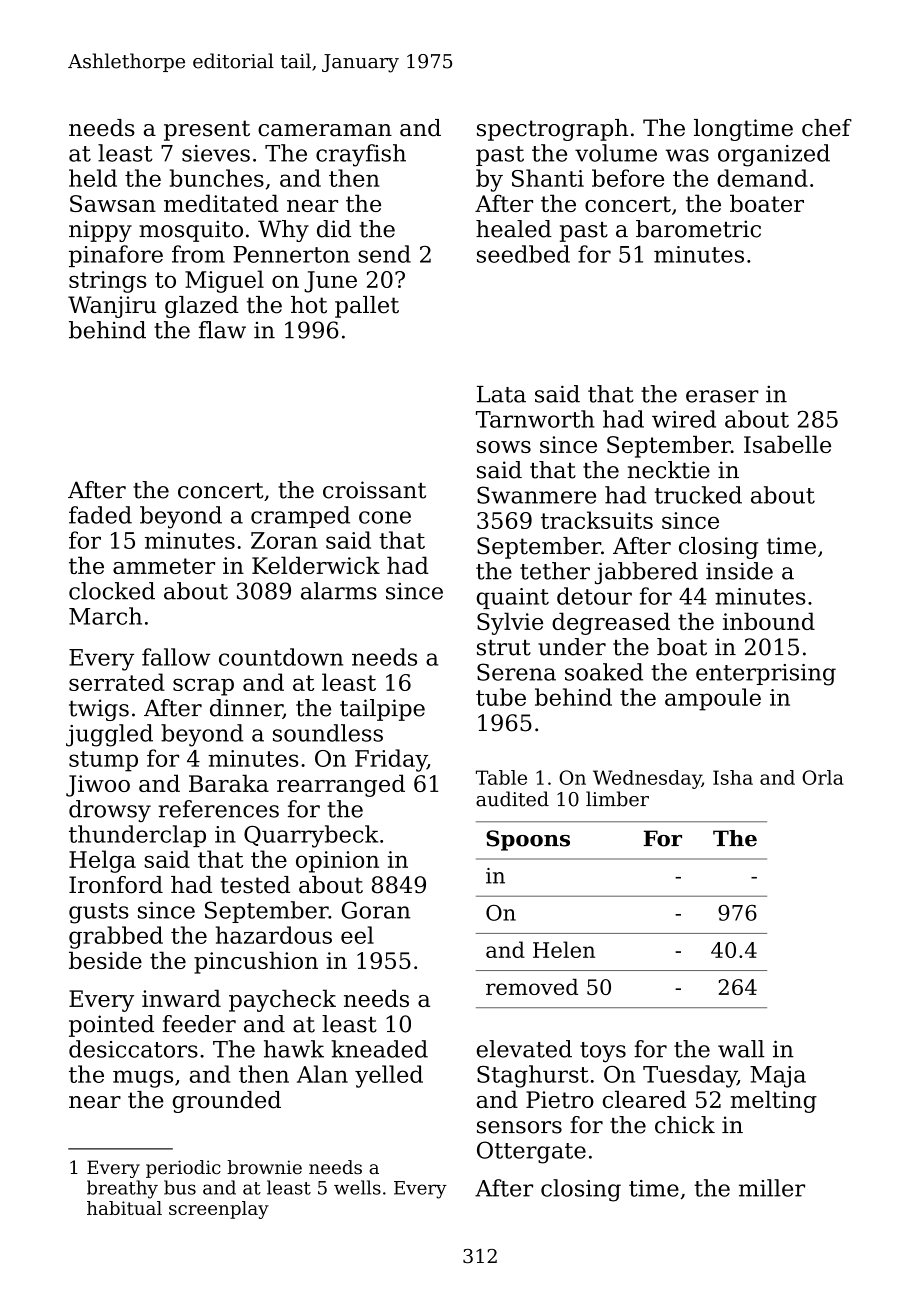 The image size is (924, 1311). Describe the element at coordinates (713, 699) in the image. I see `ampoule` at that location.
